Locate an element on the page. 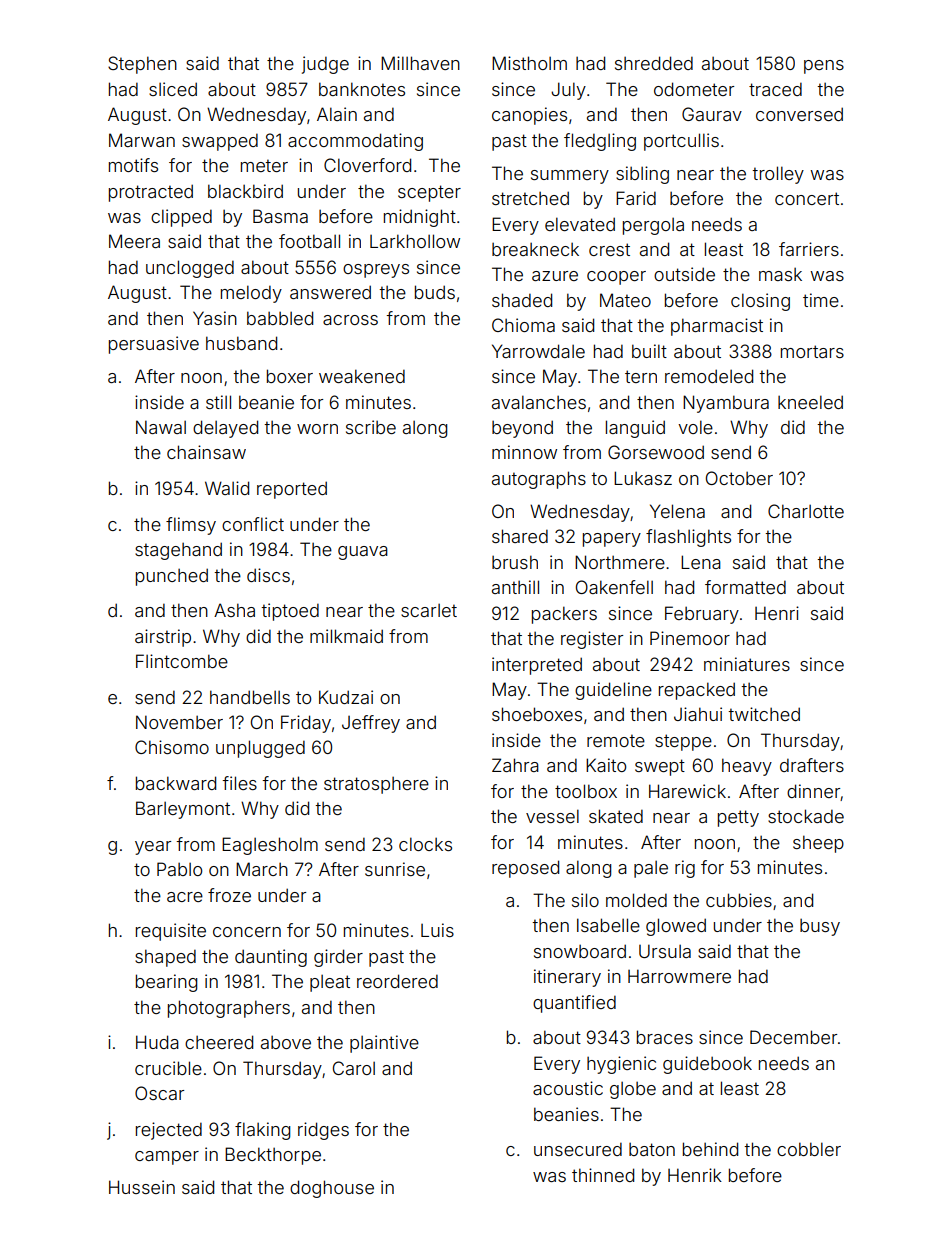  Marwan is located at coordinates (142, 140).
